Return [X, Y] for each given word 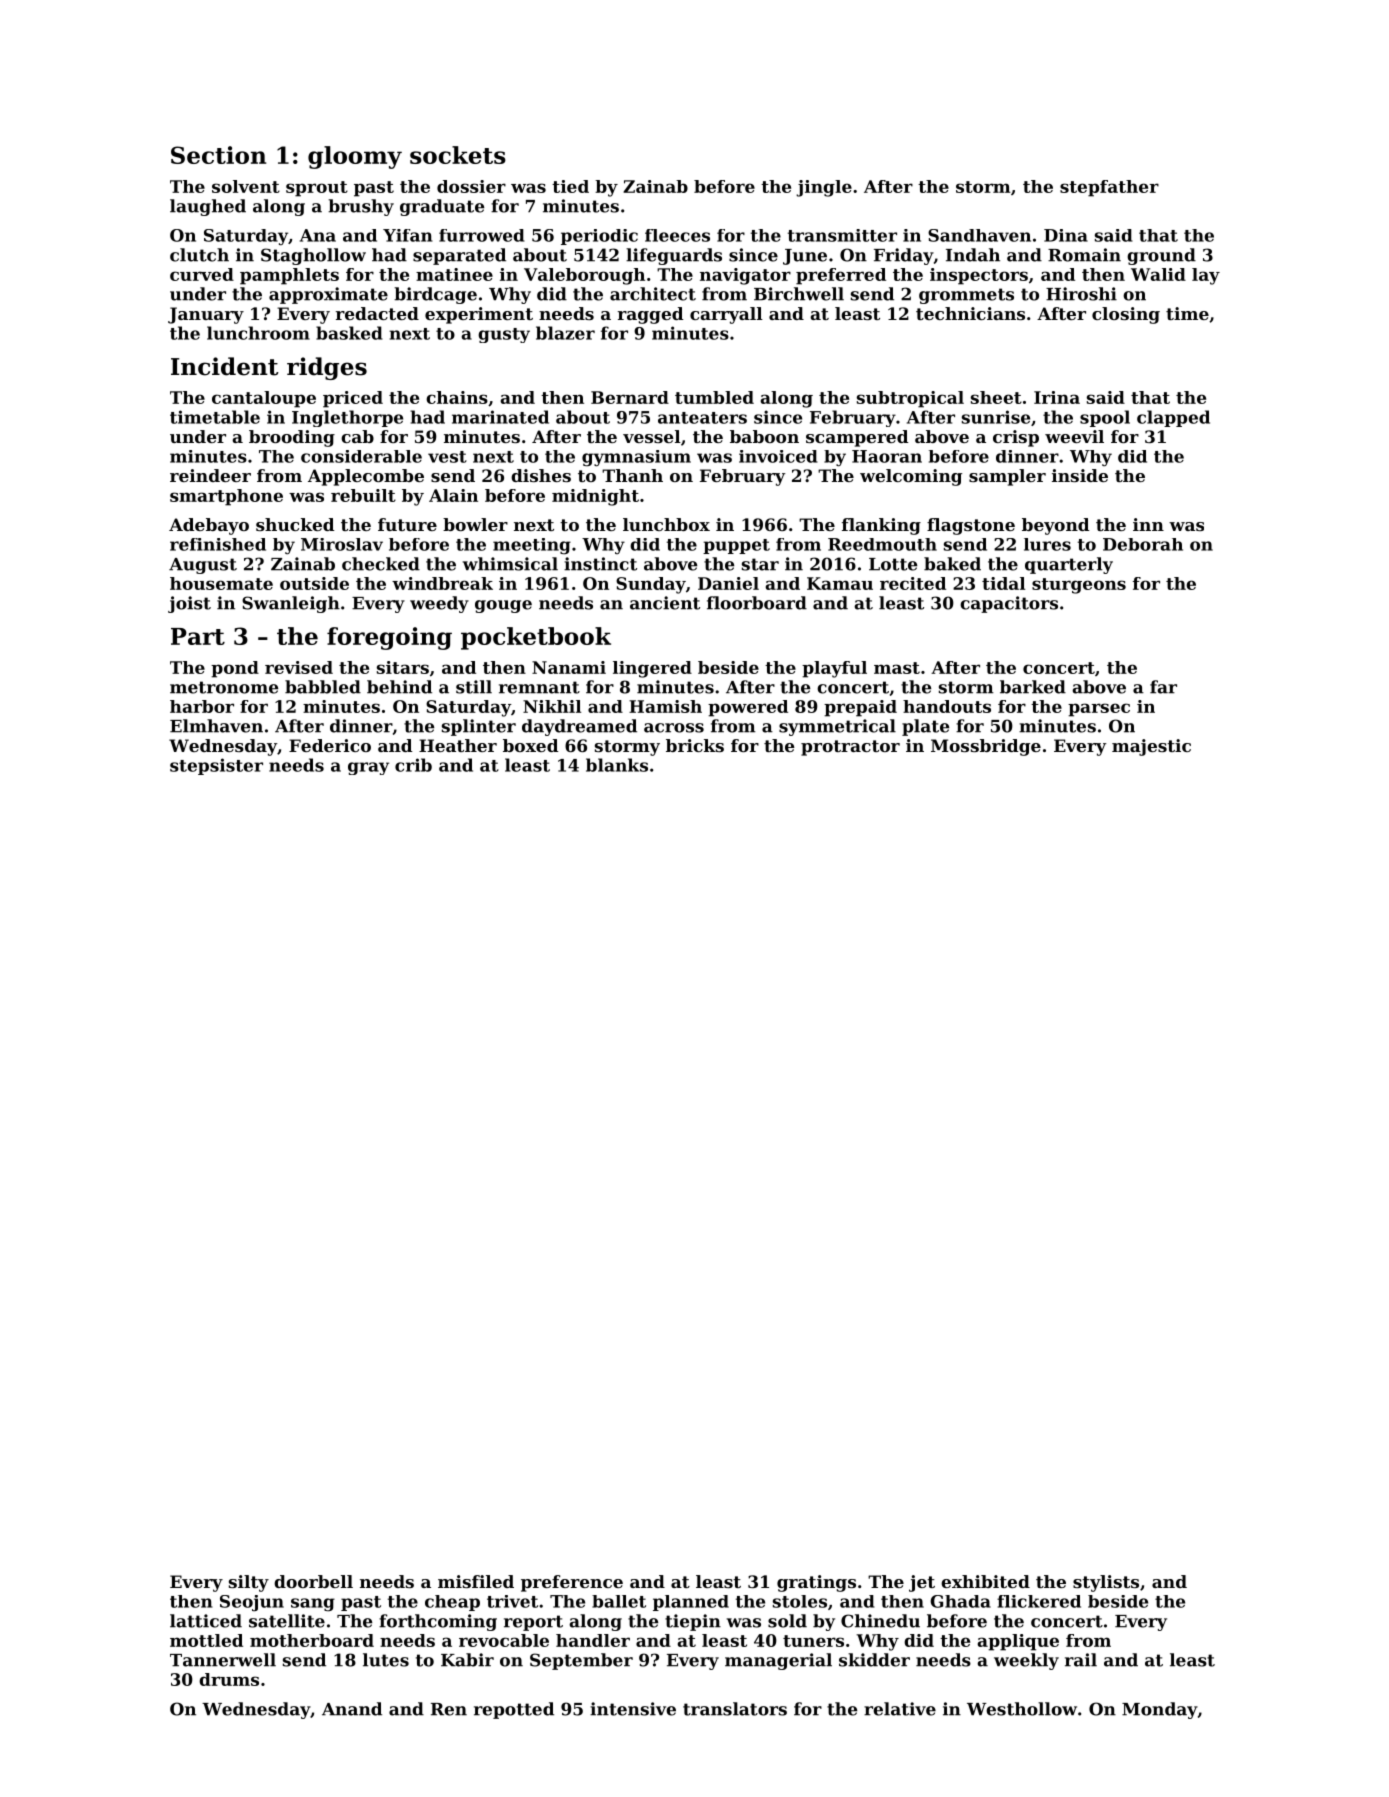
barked [1033, 687]
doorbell [313, 1581]
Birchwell [799, 294]
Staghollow [313, 256]
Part [198, 636]
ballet [619, 1601]
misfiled [476, 1581]
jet [922, 1583]
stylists [1106, 1583]
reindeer [210, 475]
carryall [726, 315]
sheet [996, 397]
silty [249, 1583]
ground [1161, 256]
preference [572, 1583]
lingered [652, 669]
